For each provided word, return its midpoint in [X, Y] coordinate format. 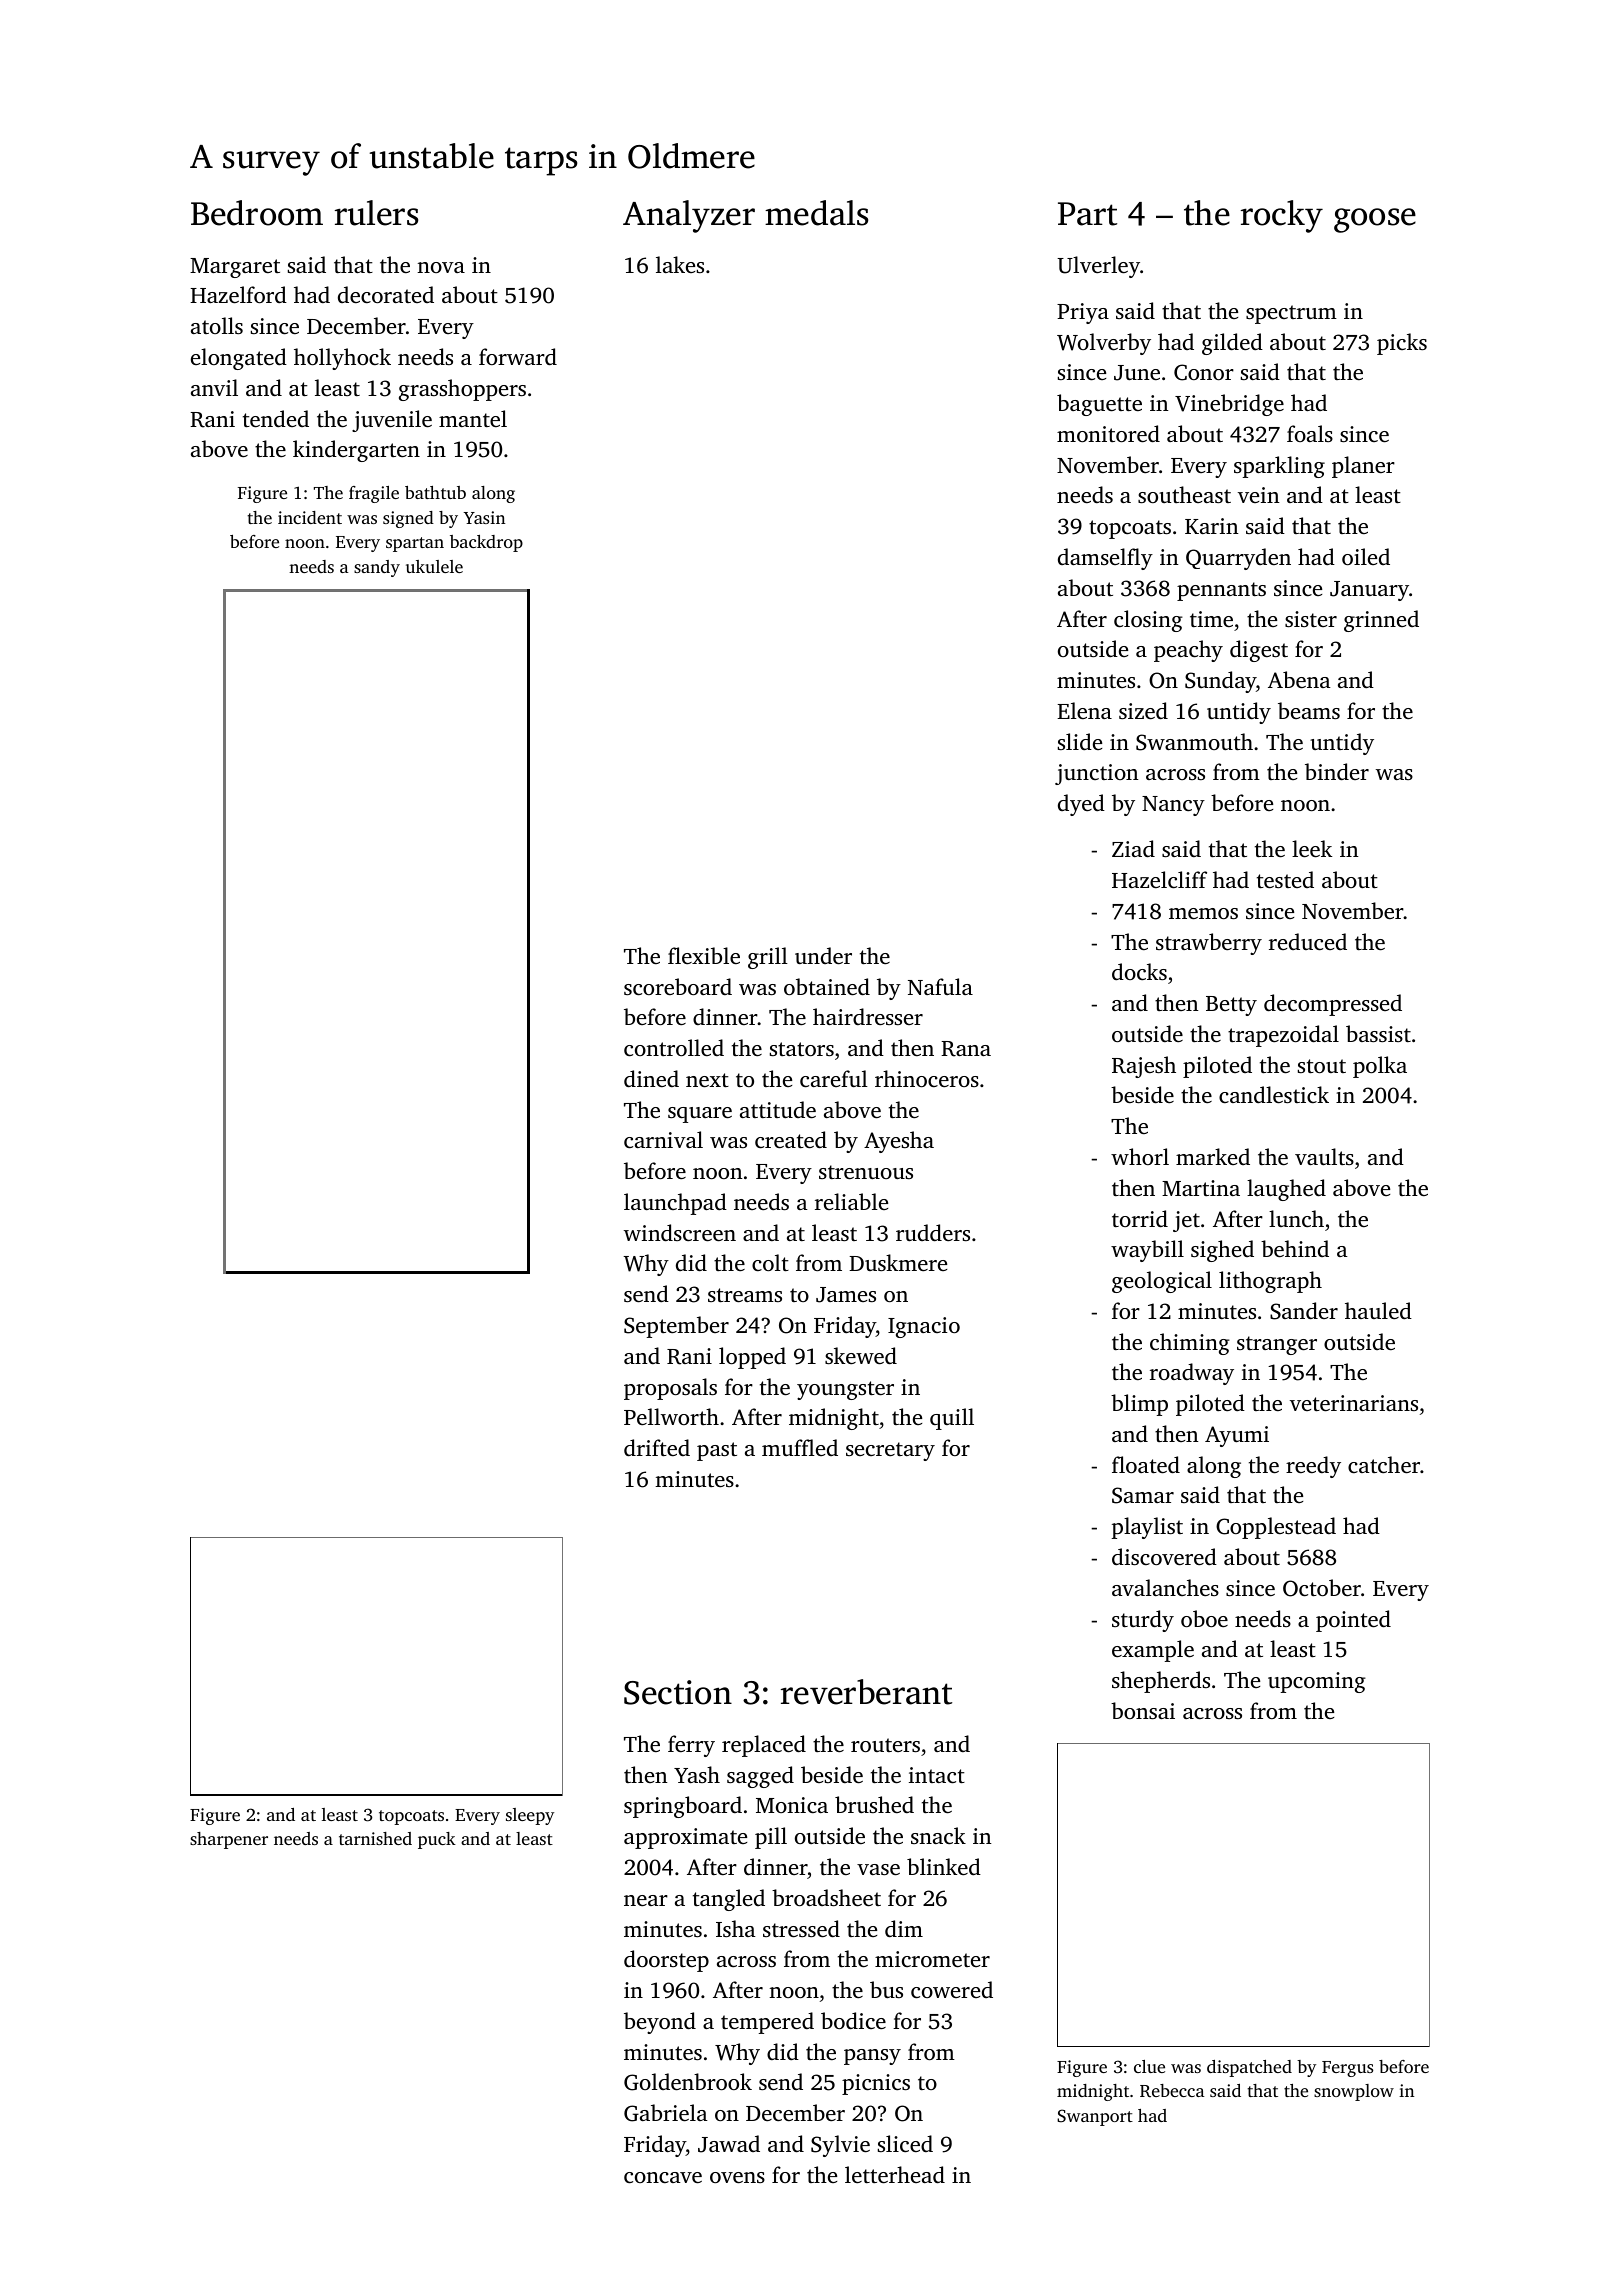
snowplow [1354, 2092]
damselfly [1105, 559]
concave [663, 2177]
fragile [374, 494]
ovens [737, 2177]
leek [1312, 848]
